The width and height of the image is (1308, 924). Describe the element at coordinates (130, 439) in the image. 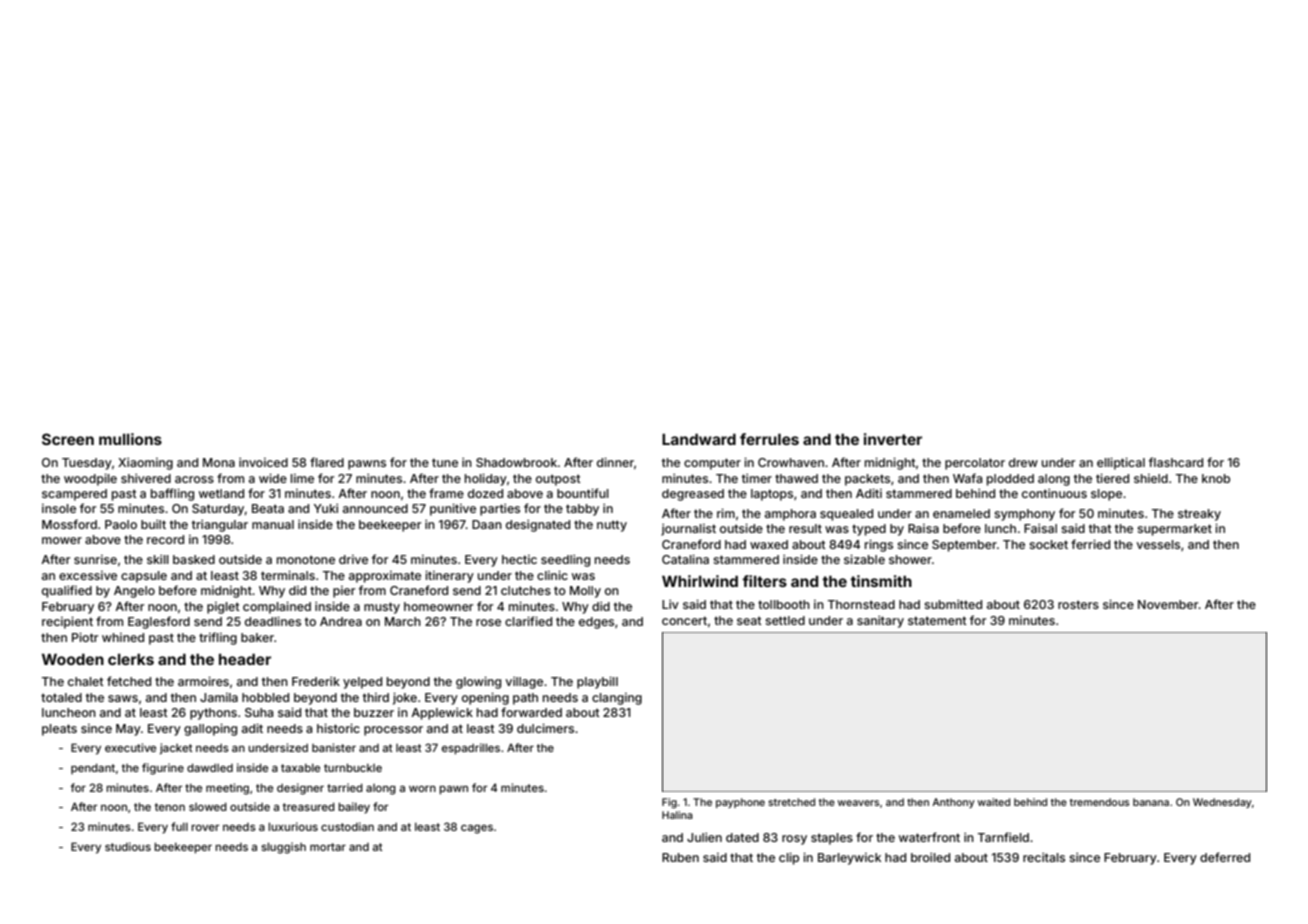

I see `mullions` at that location.
